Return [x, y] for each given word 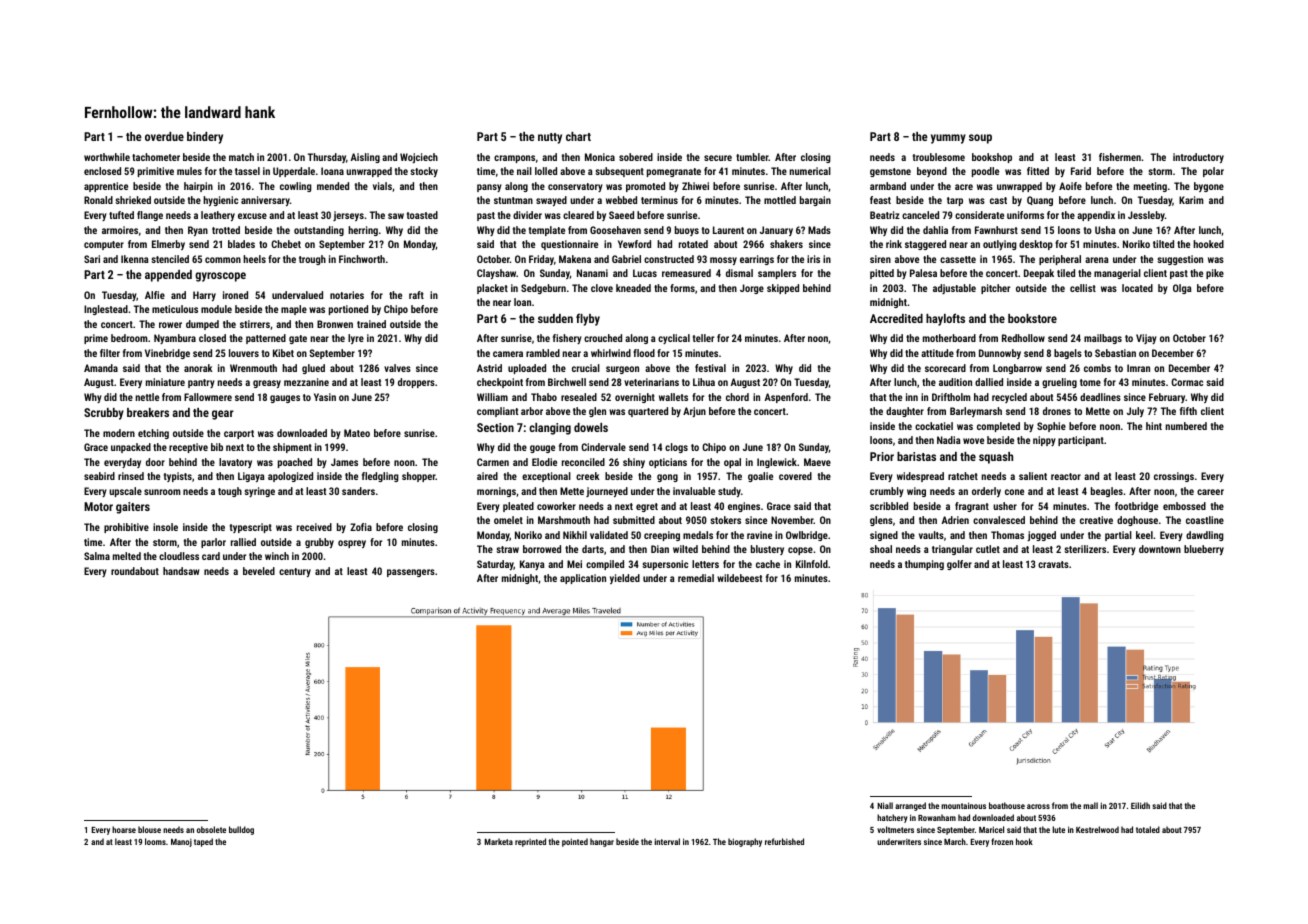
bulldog [241, 830]
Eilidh [1140, 805]
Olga [1182, 289]
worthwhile [107, 157]
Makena [575, 259]
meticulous [175, 309]
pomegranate [674, 172]
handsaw [181, 571]
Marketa [498, 841]
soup [980, 139]
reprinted [530, 842]
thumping [924, 565]
